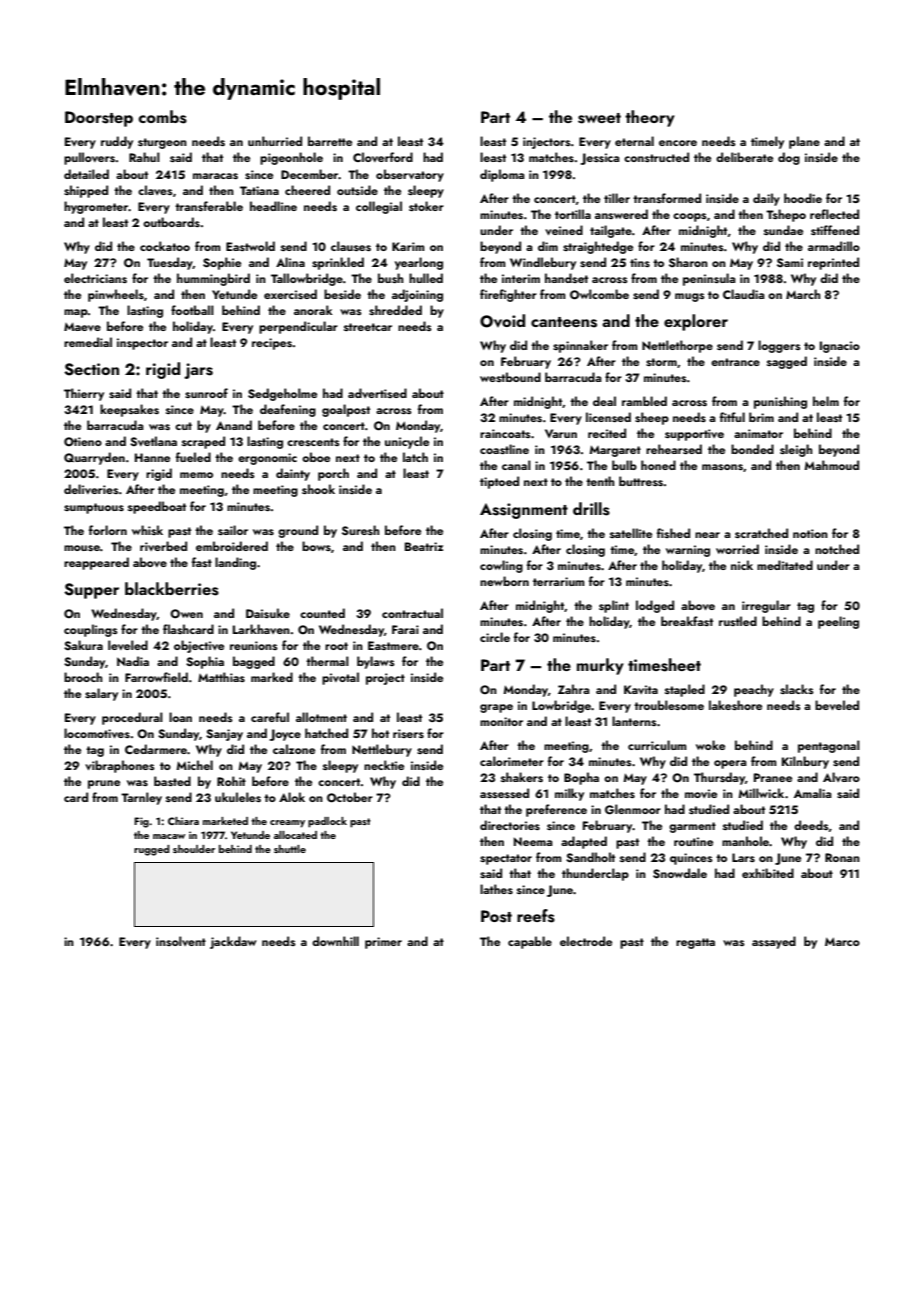 The width and height of the screenshot is (924, 1308). Describe the element at coordinates (383, 943) in the screenshot. I see `primer` at that location.
